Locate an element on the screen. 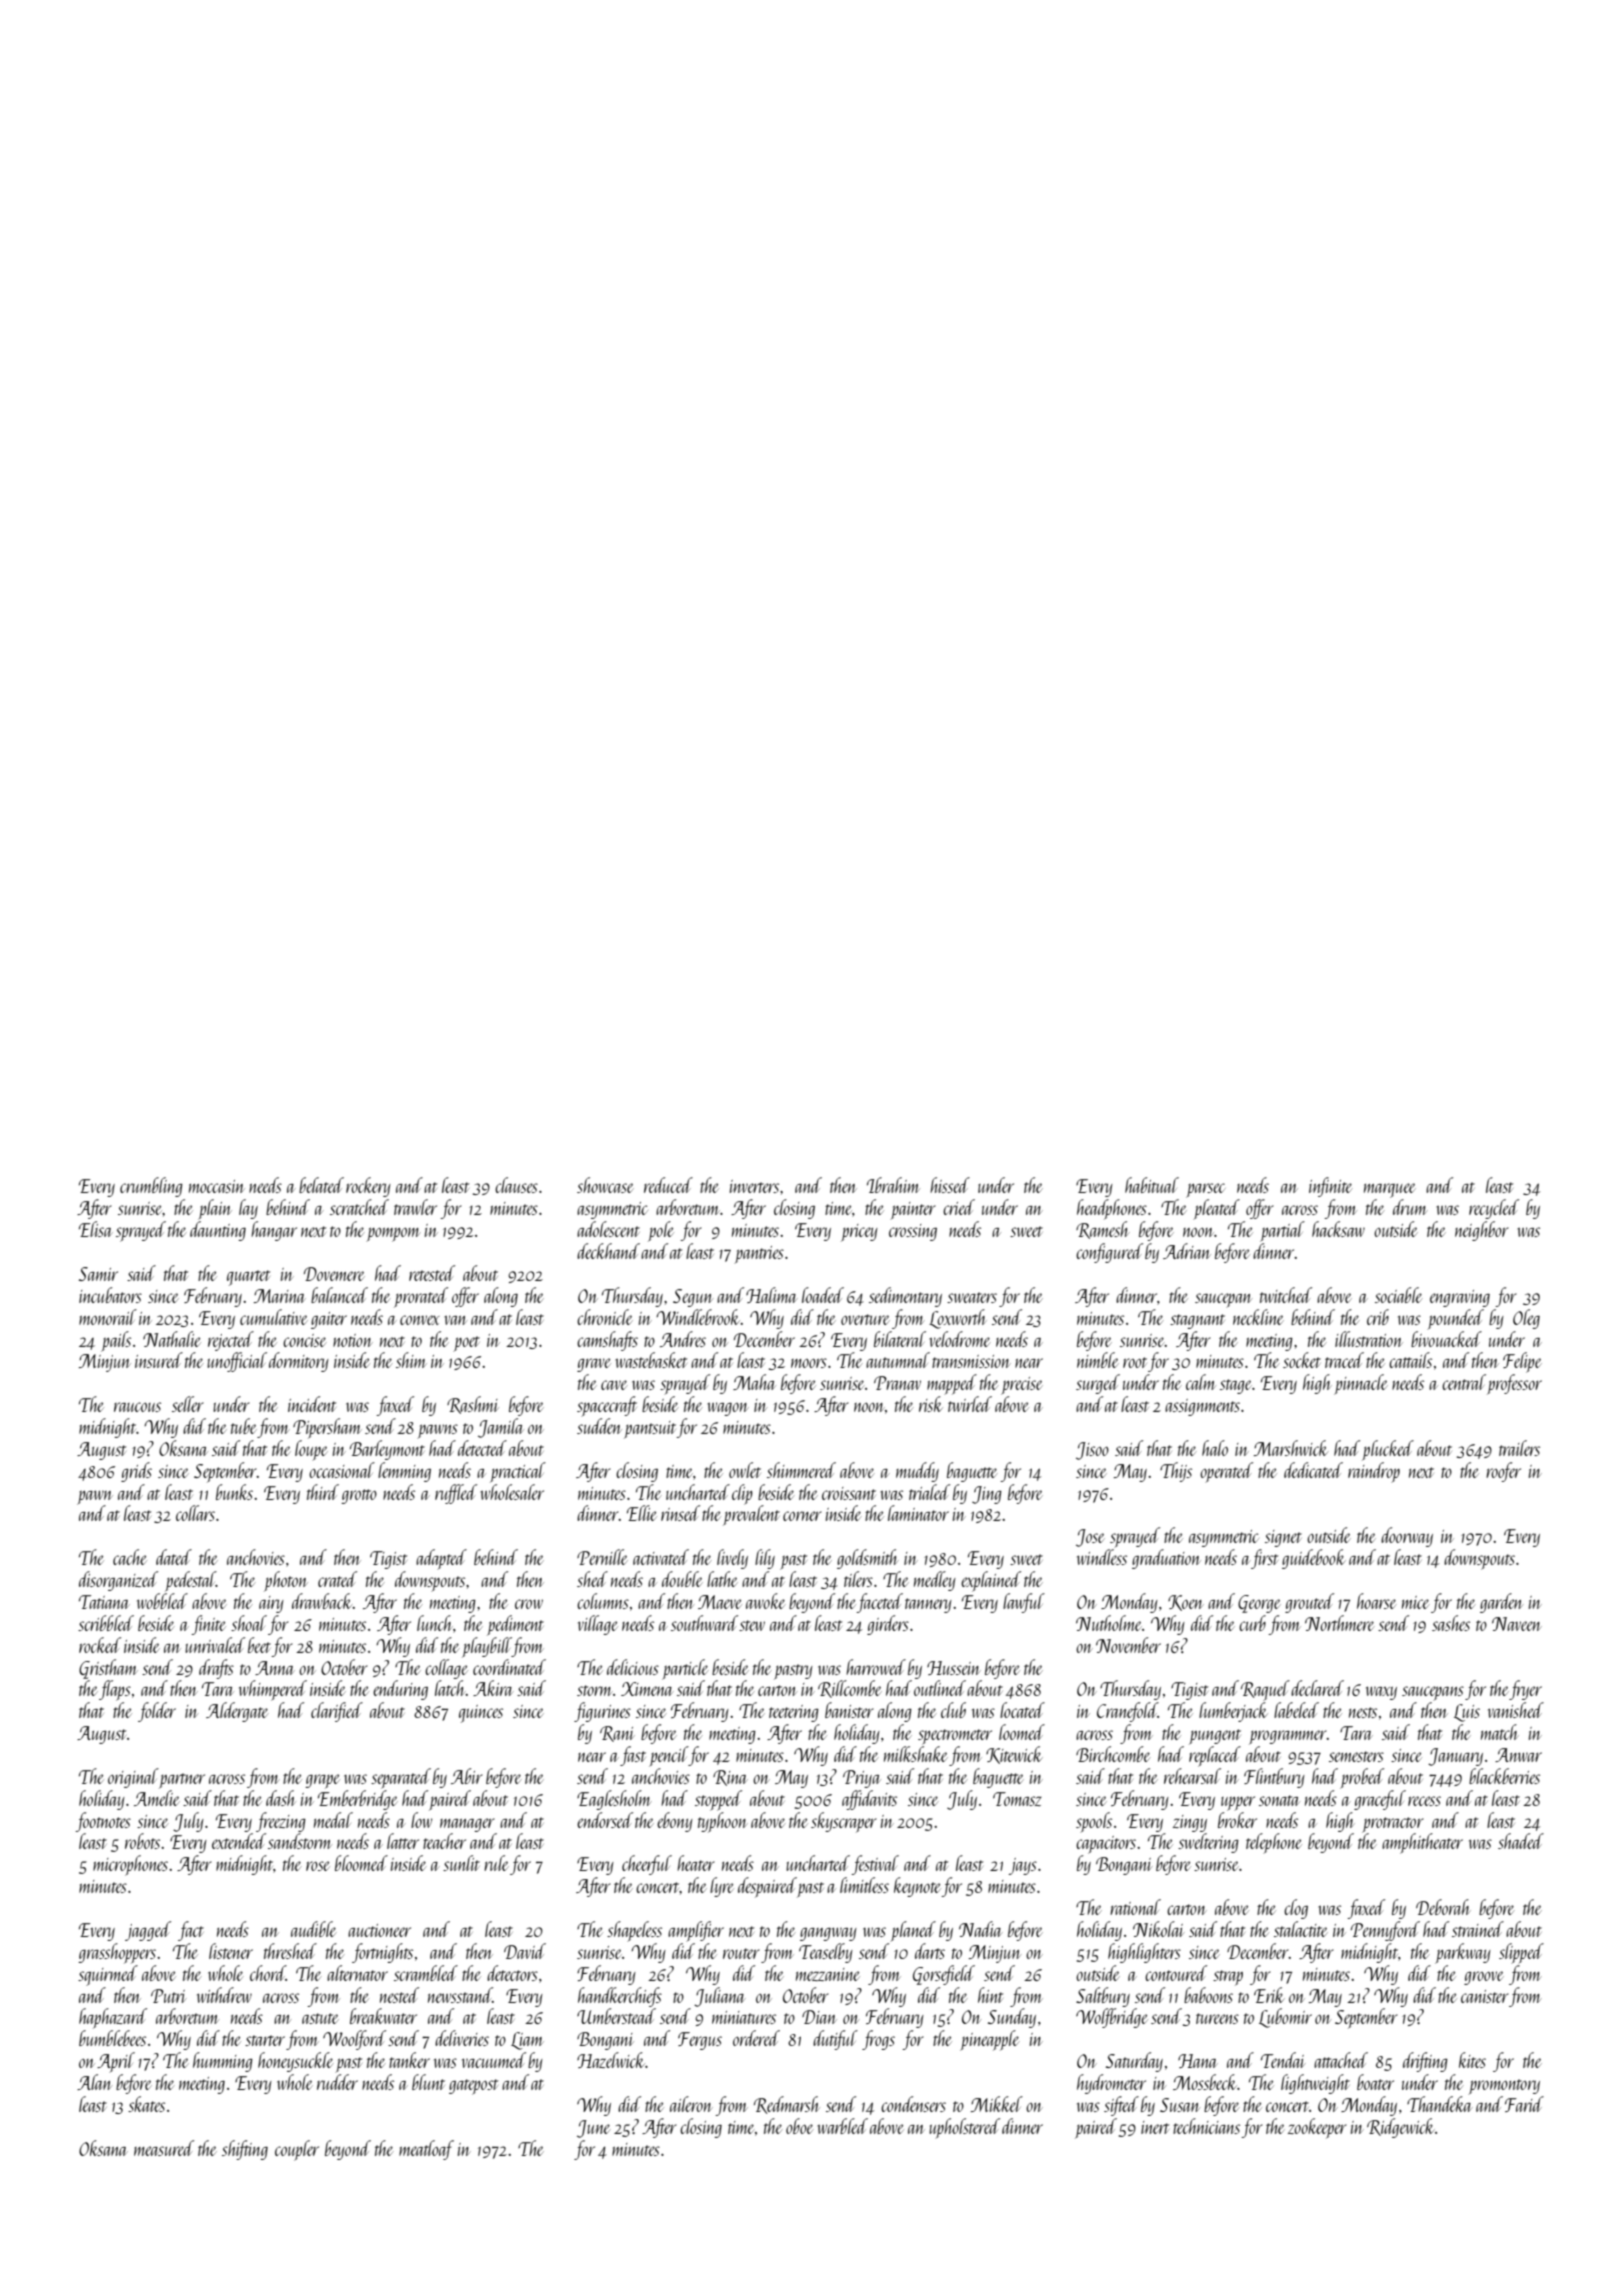 The height and width of the screenshot is (2292, 1620). hissed is located at coordinates (950, 1185).
